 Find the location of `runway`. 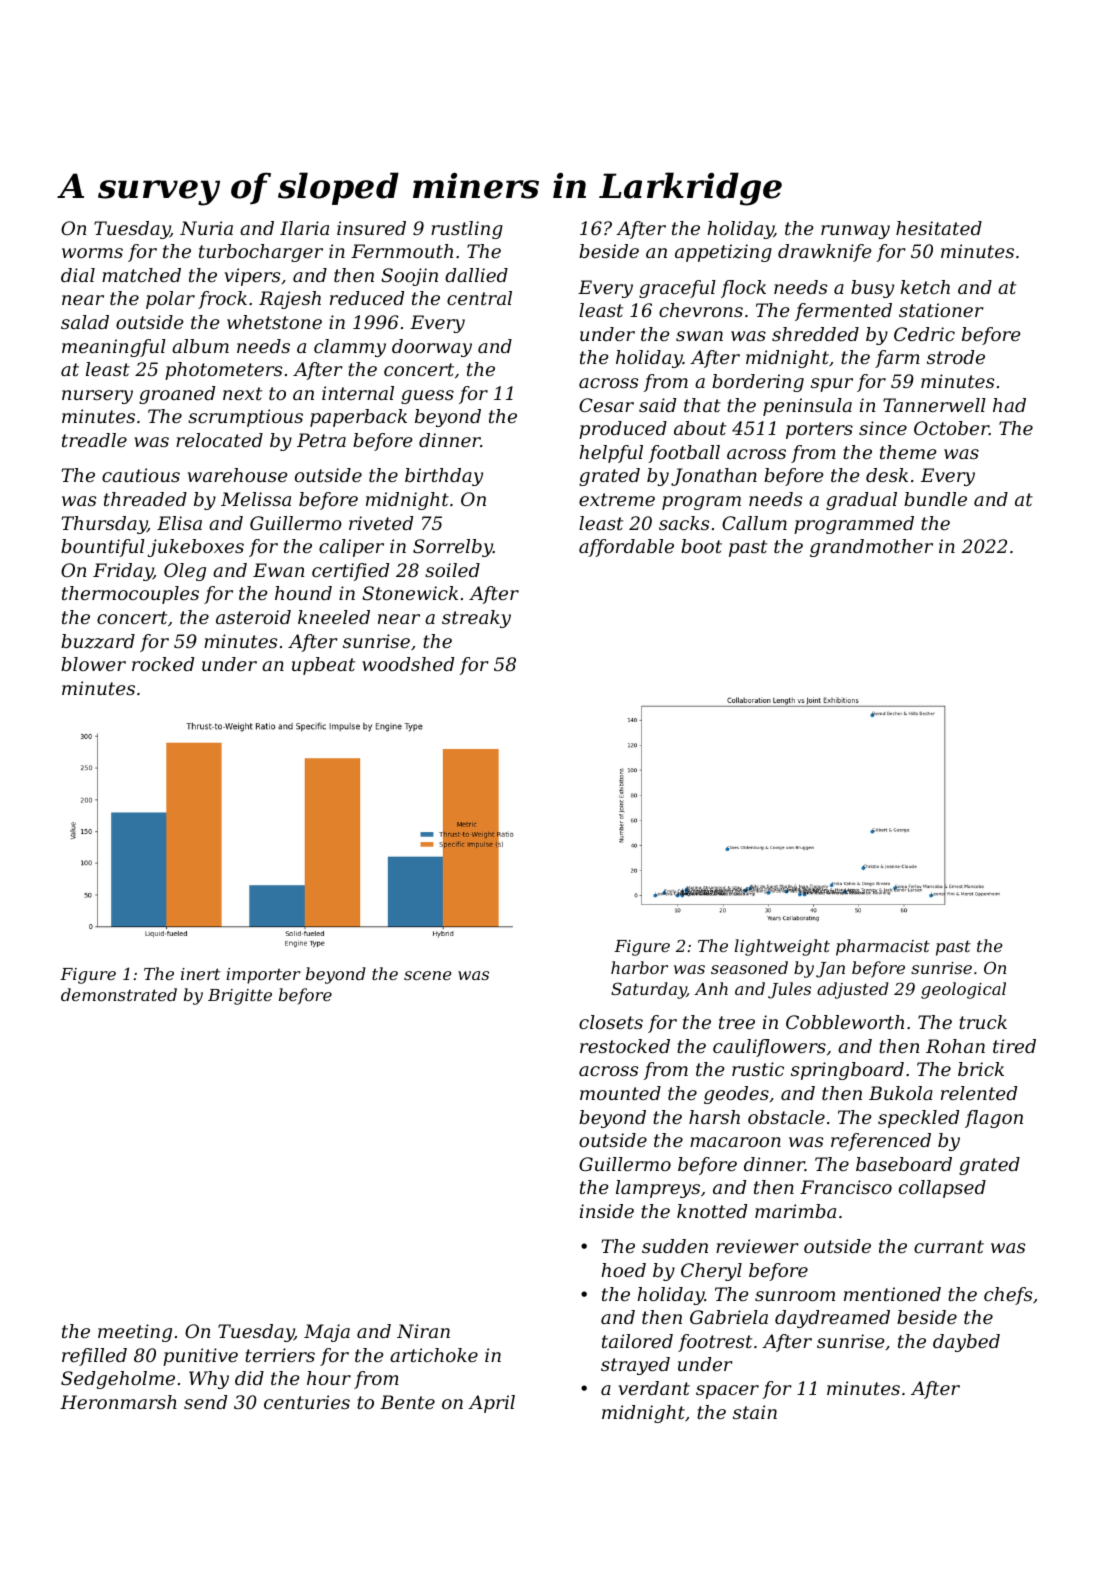

runway is located at coordinates (855, 232).
